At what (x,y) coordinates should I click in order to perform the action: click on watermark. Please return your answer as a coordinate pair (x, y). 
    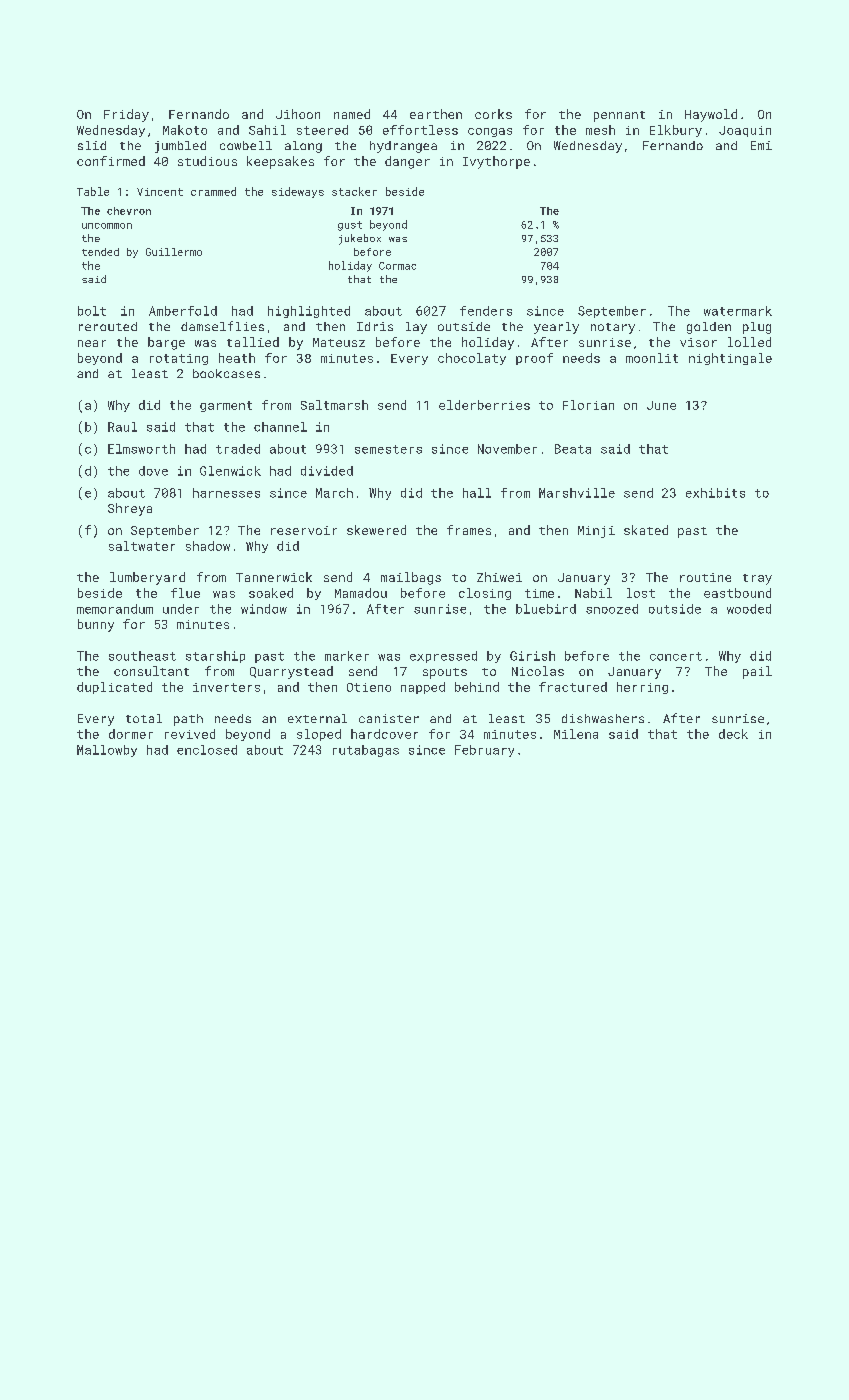
    Looking at the image, I should click on (738, 311).
